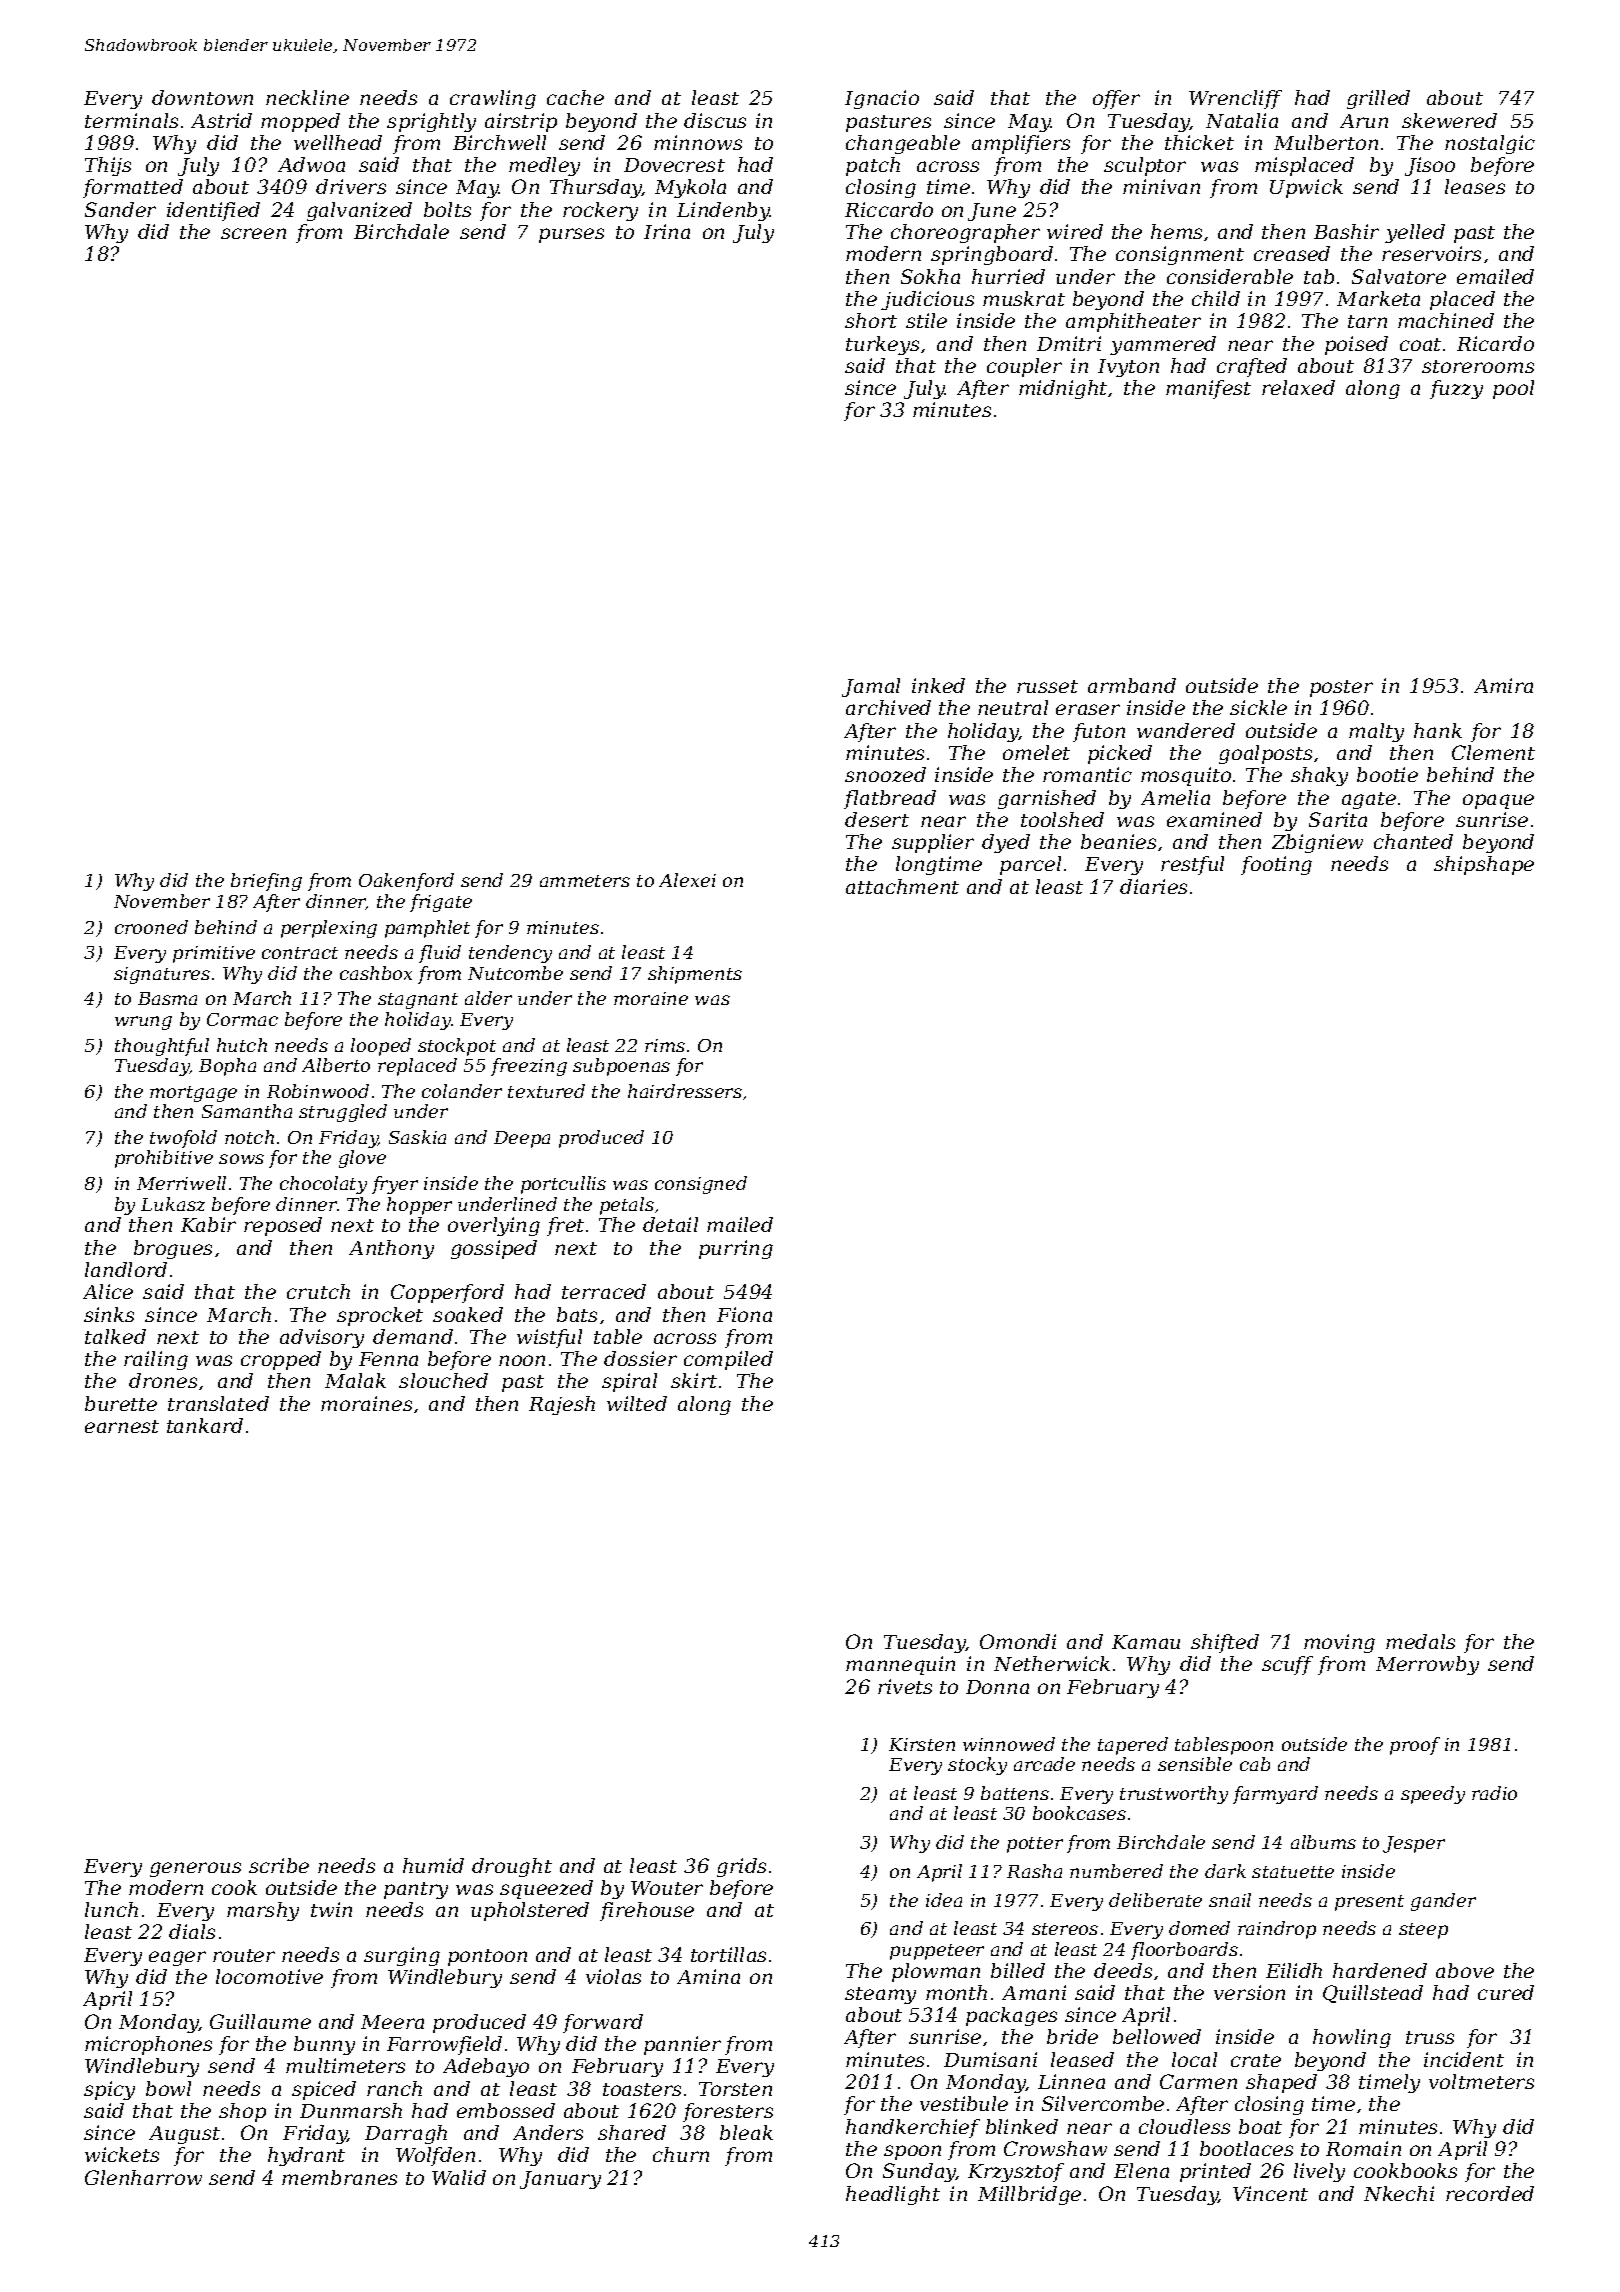  Describe the element at coordinates (1484, 865) in the page. I see `shipshape` at that location.
